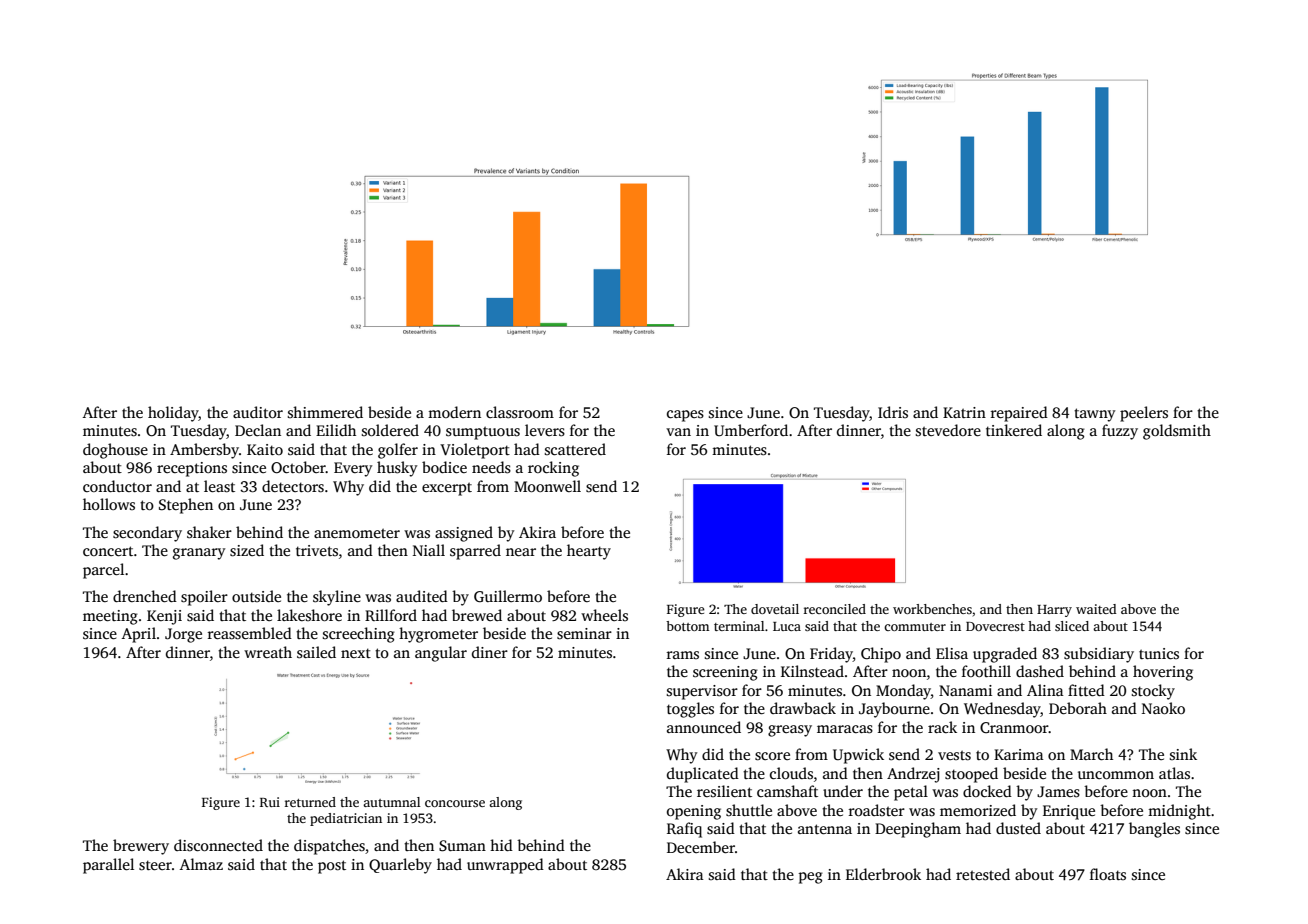  I want to click on peelers, so click(1144, 414).
